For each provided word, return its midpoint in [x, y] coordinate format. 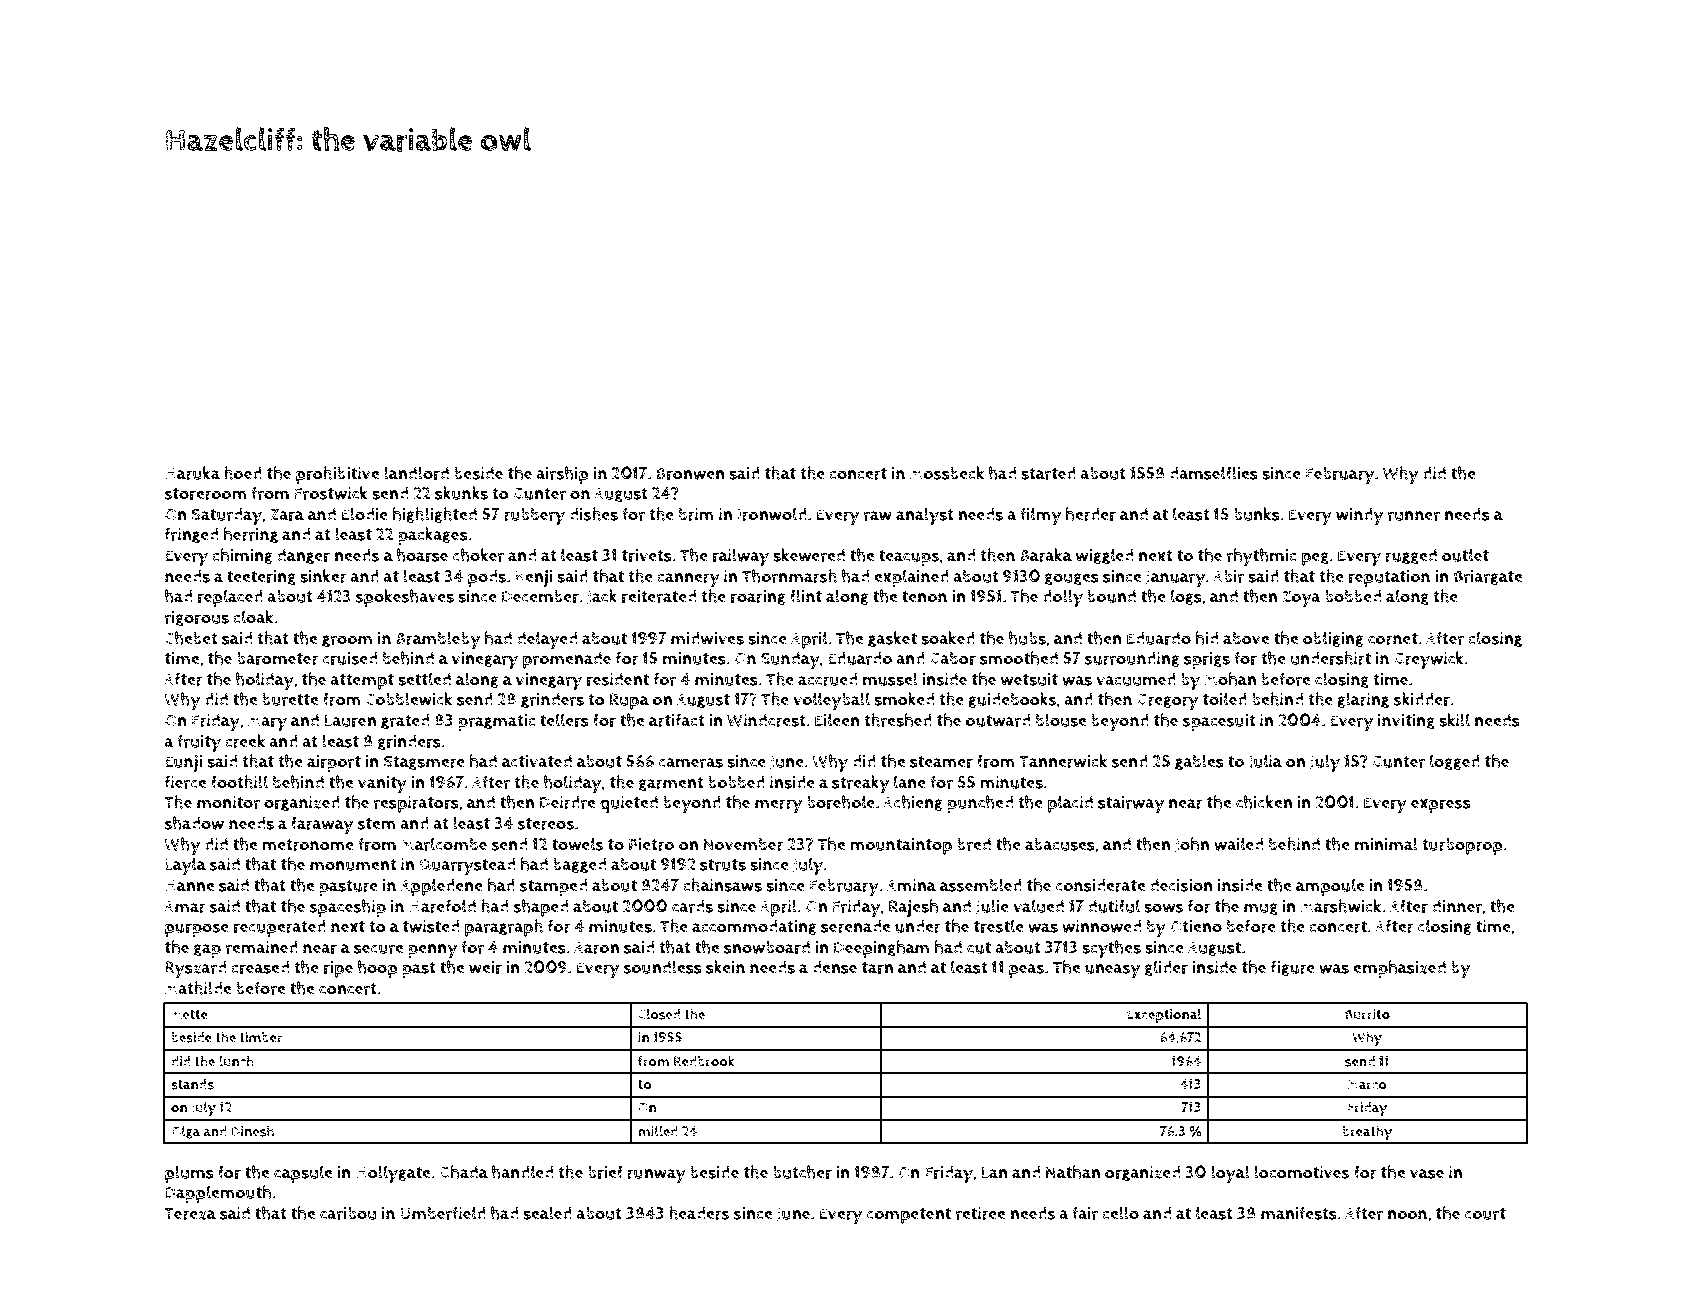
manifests [1299, 1213]
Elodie [365, 514]
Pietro [651, 844]
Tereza [190, 1214]
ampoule [1330, 887]
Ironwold [772, 514]
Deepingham [881, 949]
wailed [1238, 844]
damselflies [1213, 473]
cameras [691, 763]
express [1441, 806]
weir [485, 967]
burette [290, 699]
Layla [185, 866]
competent [909, 1216]
